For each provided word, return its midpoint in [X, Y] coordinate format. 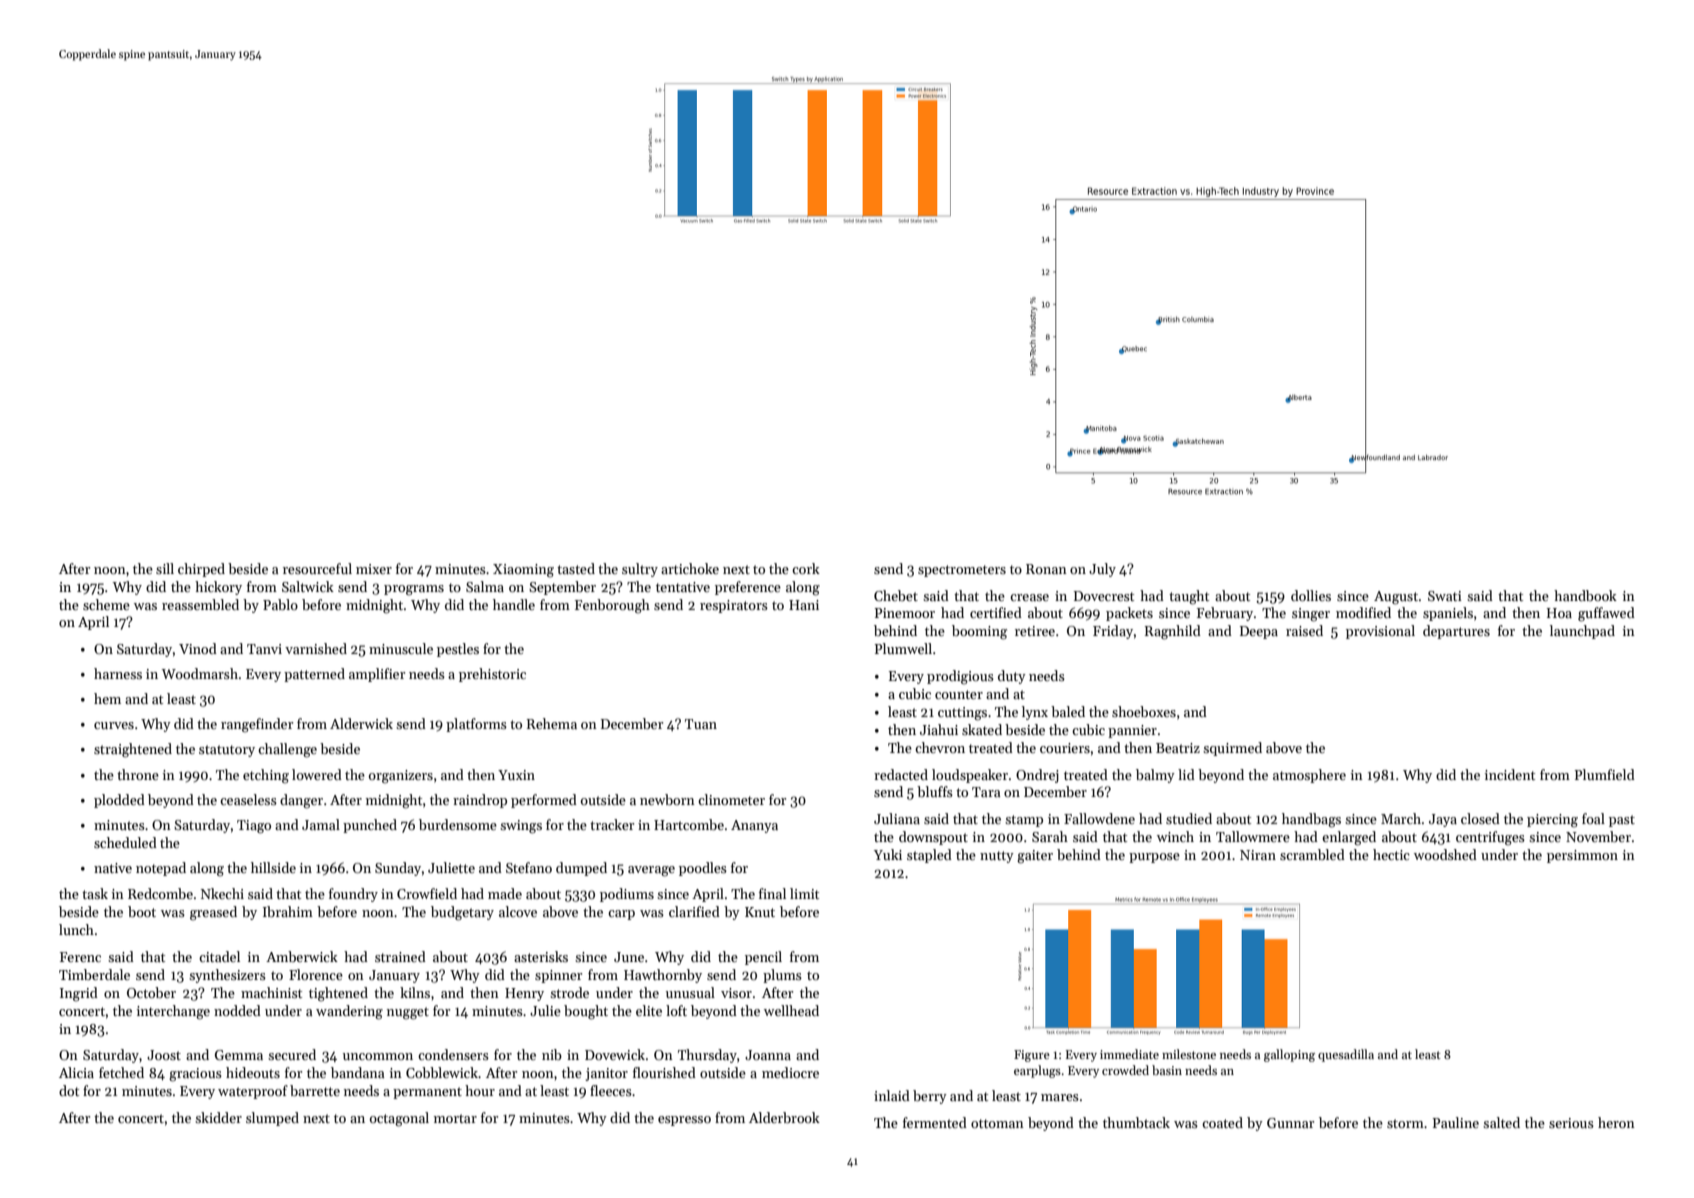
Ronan [1046, 569]
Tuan [701, 724]
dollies [1311, 595]
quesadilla [1346, 1055]
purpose [1154, 858]
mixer [374, 569]
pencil [763, 958]
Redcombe [160, 893]
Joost [164, 1055]
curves [114, 725]
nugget [408, 1013]
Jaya [1443, 820]
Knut [760, 912]
